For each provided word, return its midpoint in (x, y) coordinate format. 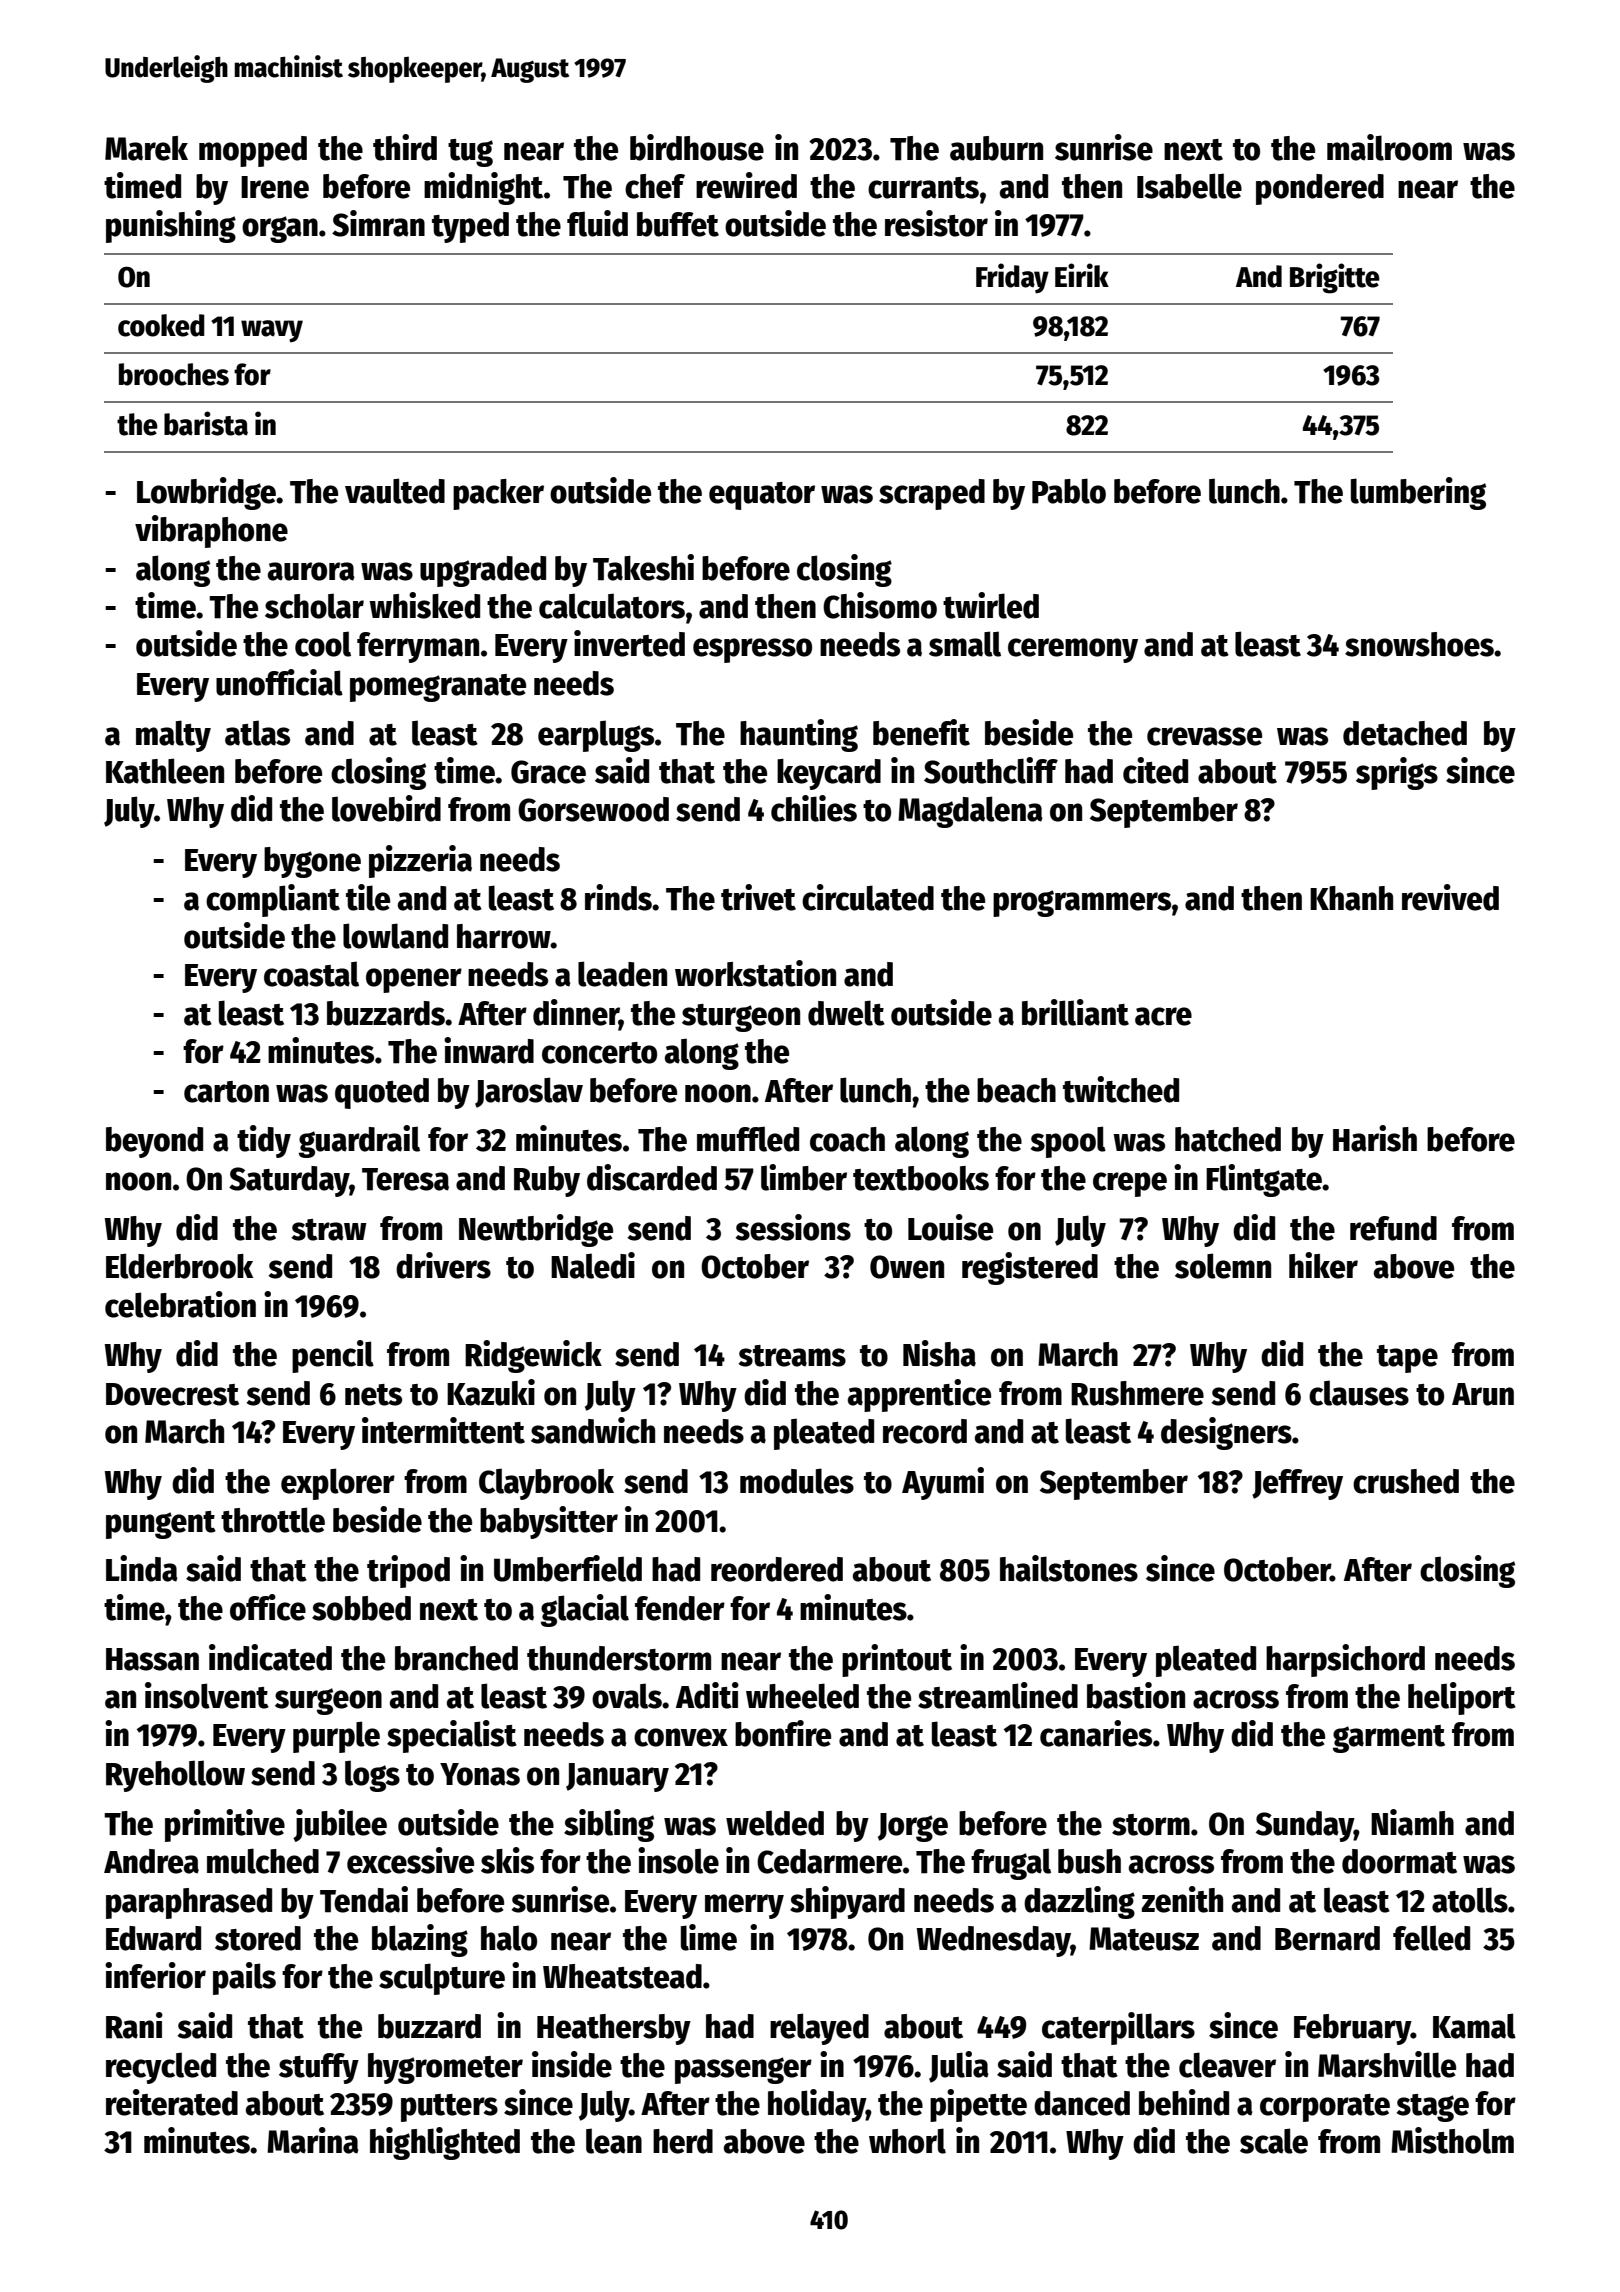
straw (329, 1230)
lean (614, 2141)
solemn (1223, 1266)
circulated (868, 897)
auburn (996, 148)
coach (847, 1139)
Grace (548, 772)
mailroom (1389, 147)
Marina (313, 2140)
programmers (1082, 903)
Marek (146, 148)
